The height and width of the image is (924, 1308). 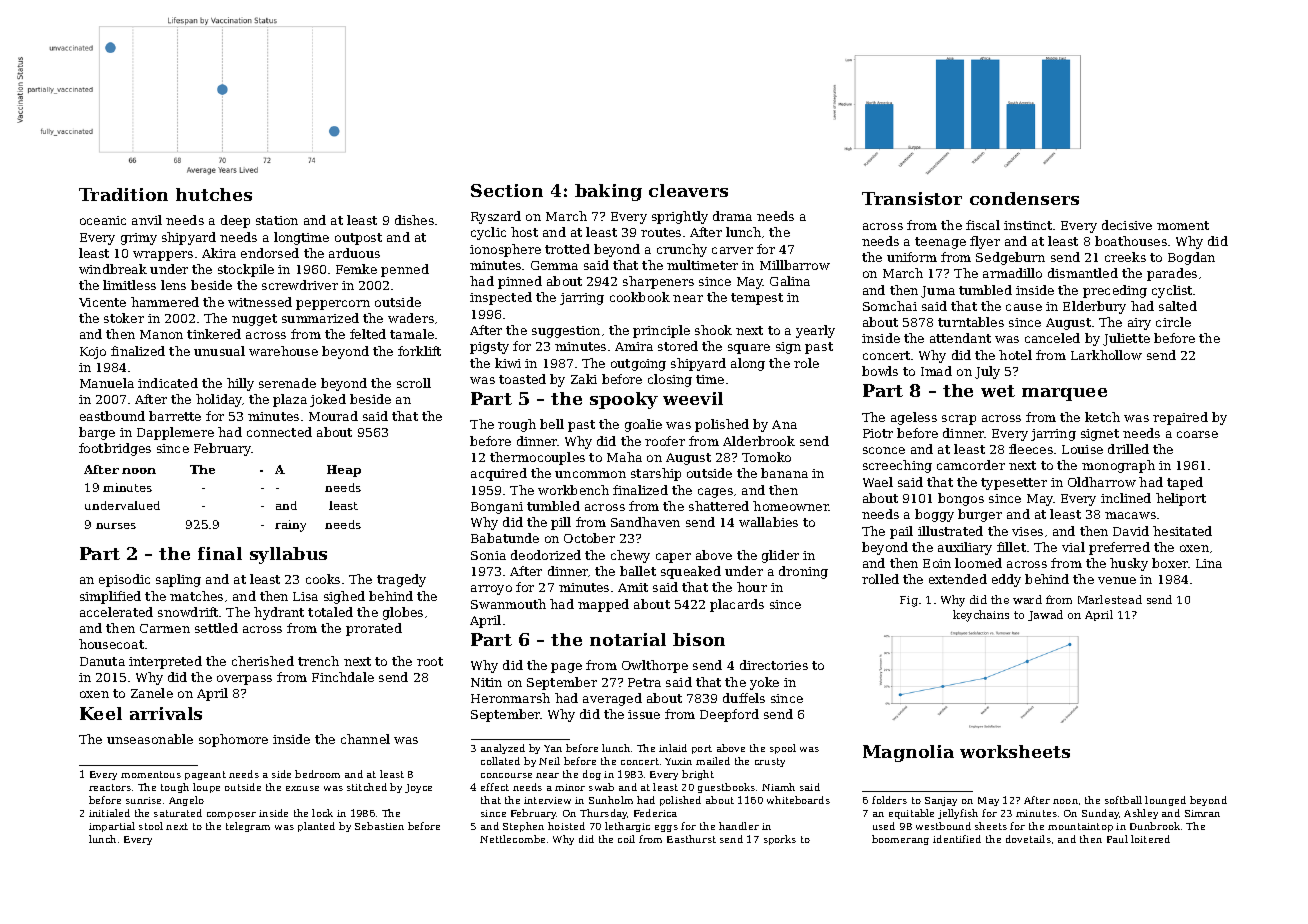 What do you see at coordinates (1024, 198) in the image?
I see `condensers` at bounding box center [1024, 198].
